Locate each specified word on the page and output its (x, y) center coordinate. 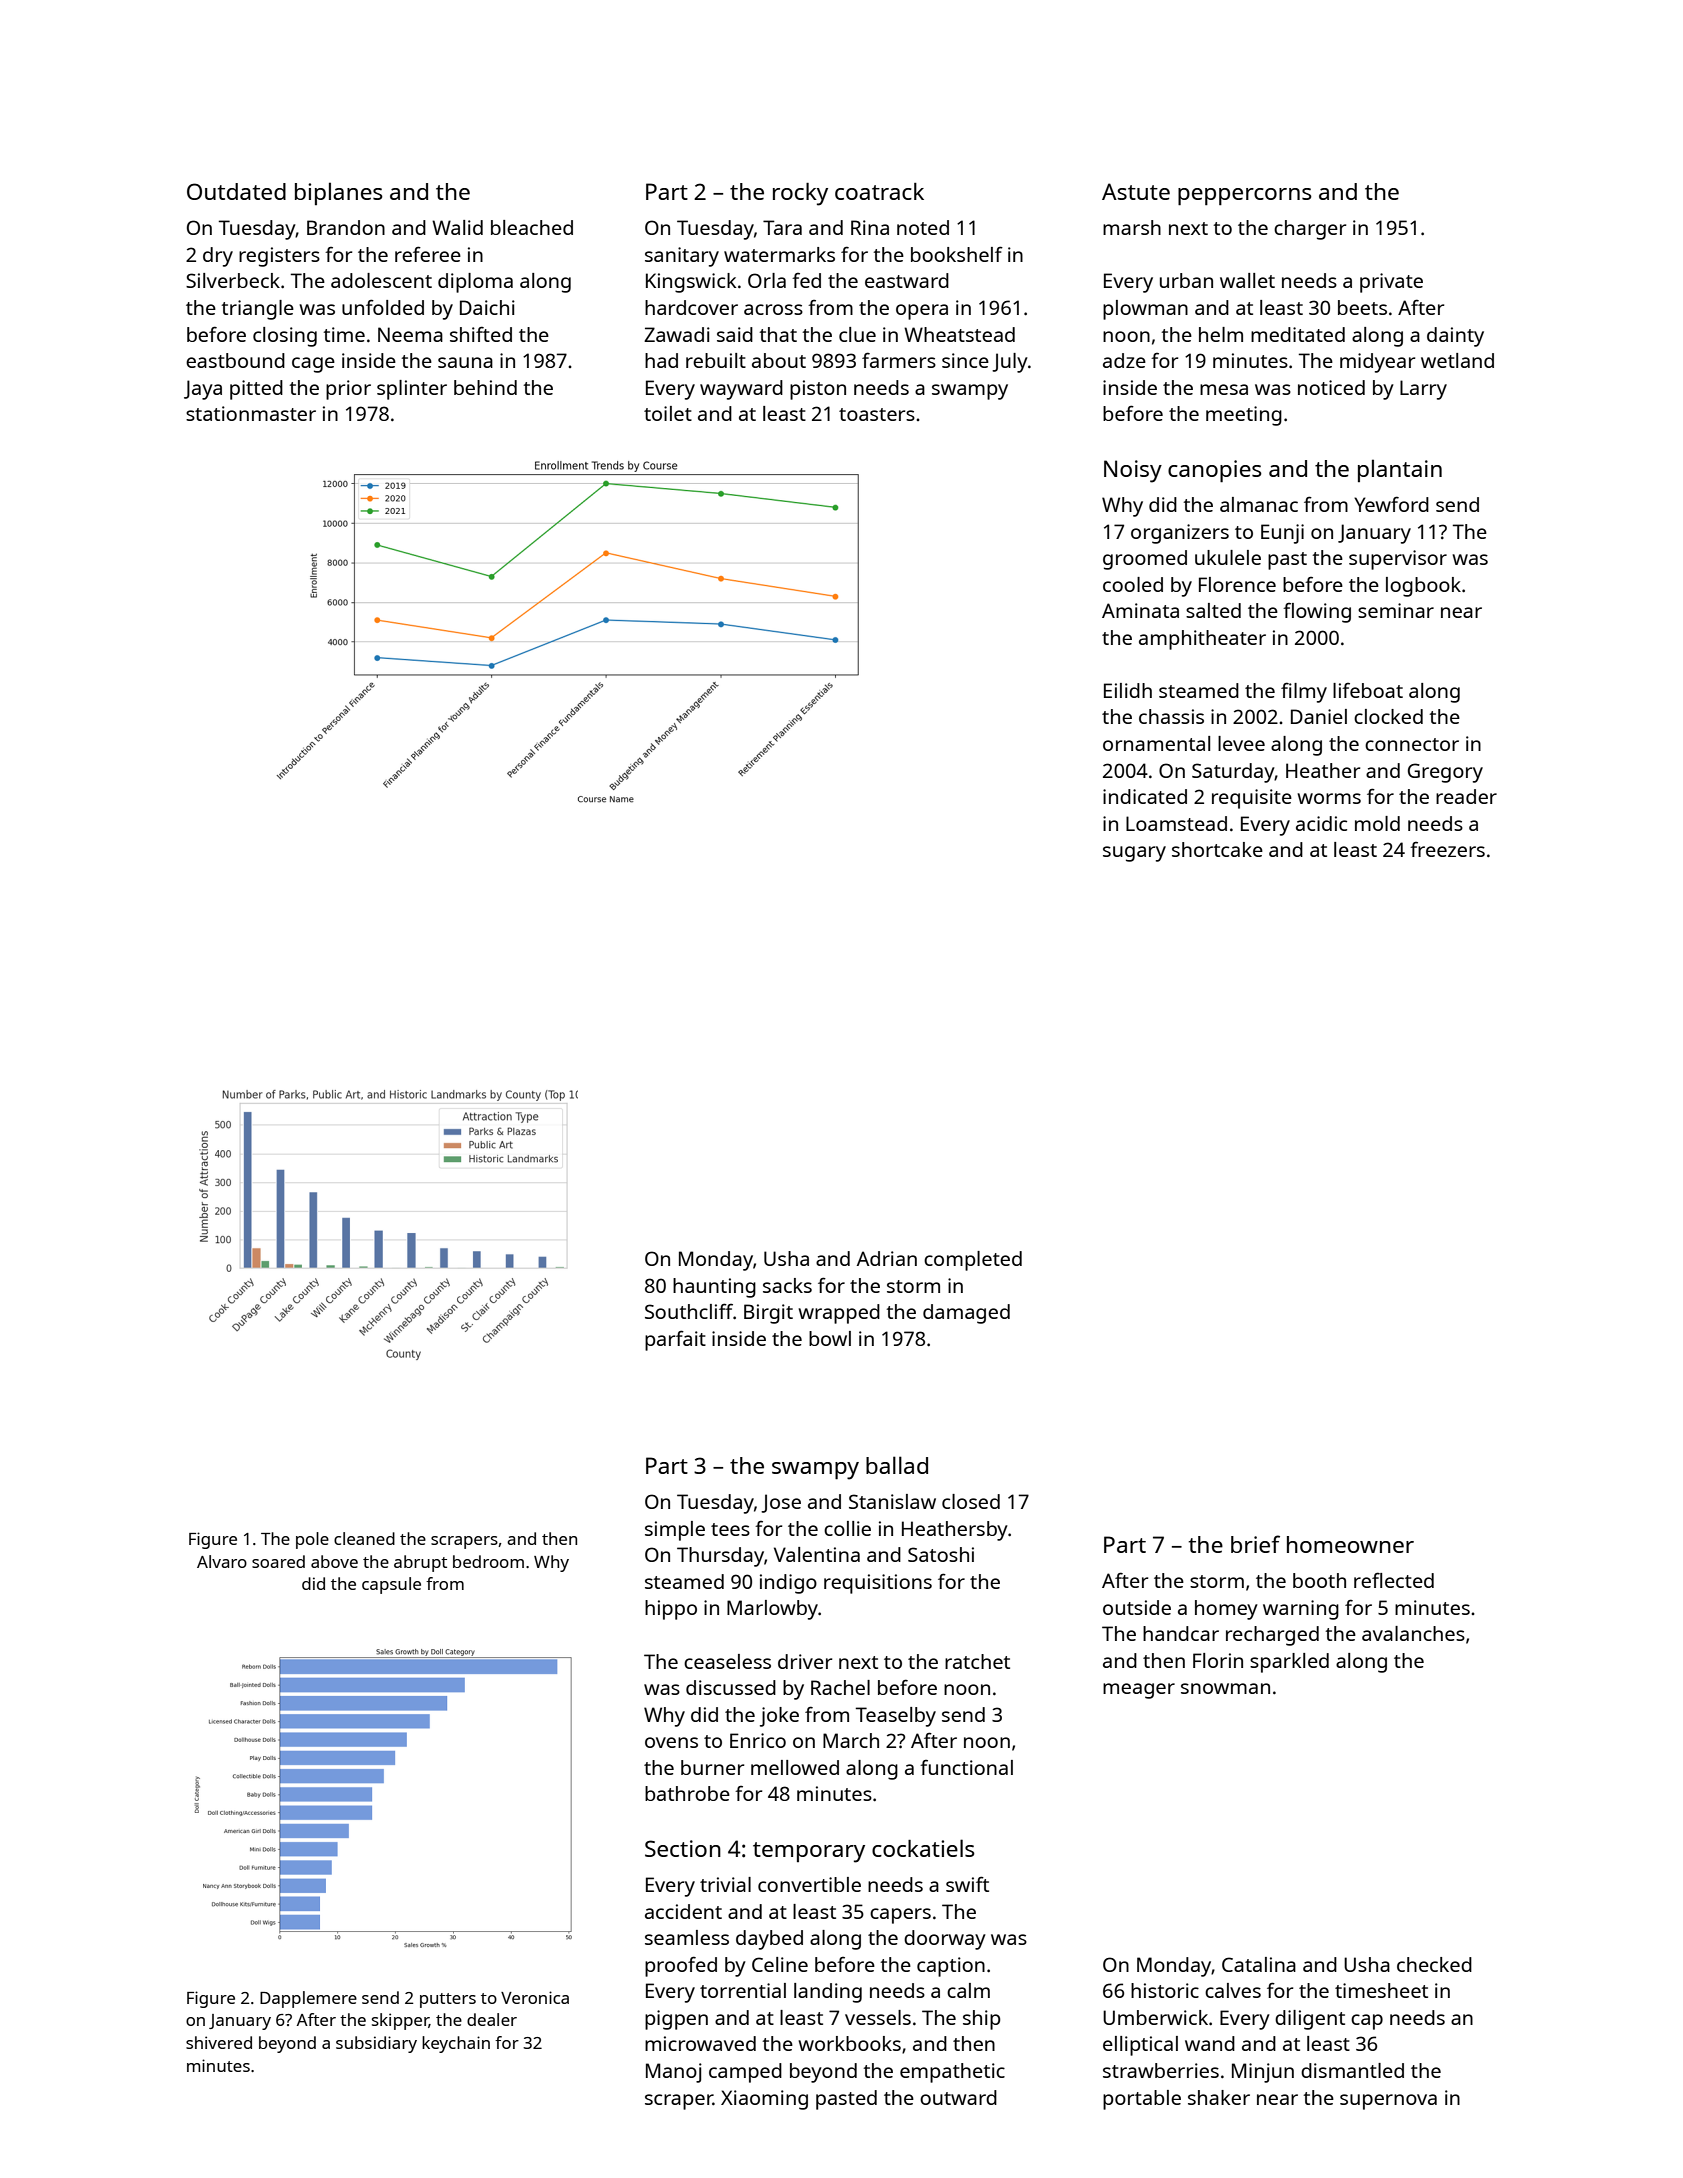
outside (1137, 1607)
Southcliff (689, 1311)
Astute (1136, 191)
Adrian (887, 1258)
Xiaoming (764, 2100)
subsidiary (376, 2044)
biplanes (339, 193)
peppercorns (1245, 196)
